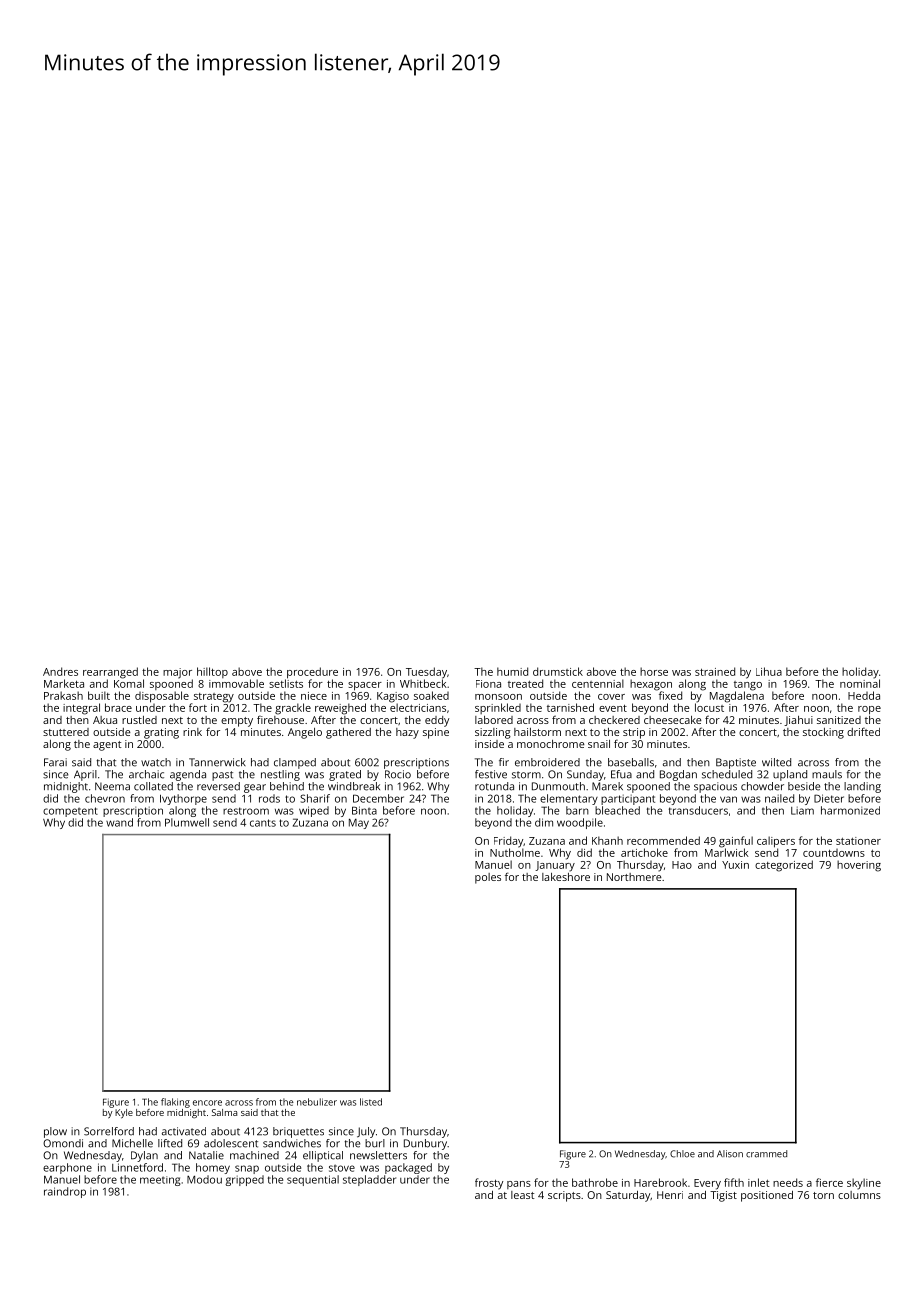 The width and height of the screenshot is (924, 1308). What do you see at coordinates (408, 1168) in the screenshot?
I see `packaged` at bounding box center [408, 1168].
